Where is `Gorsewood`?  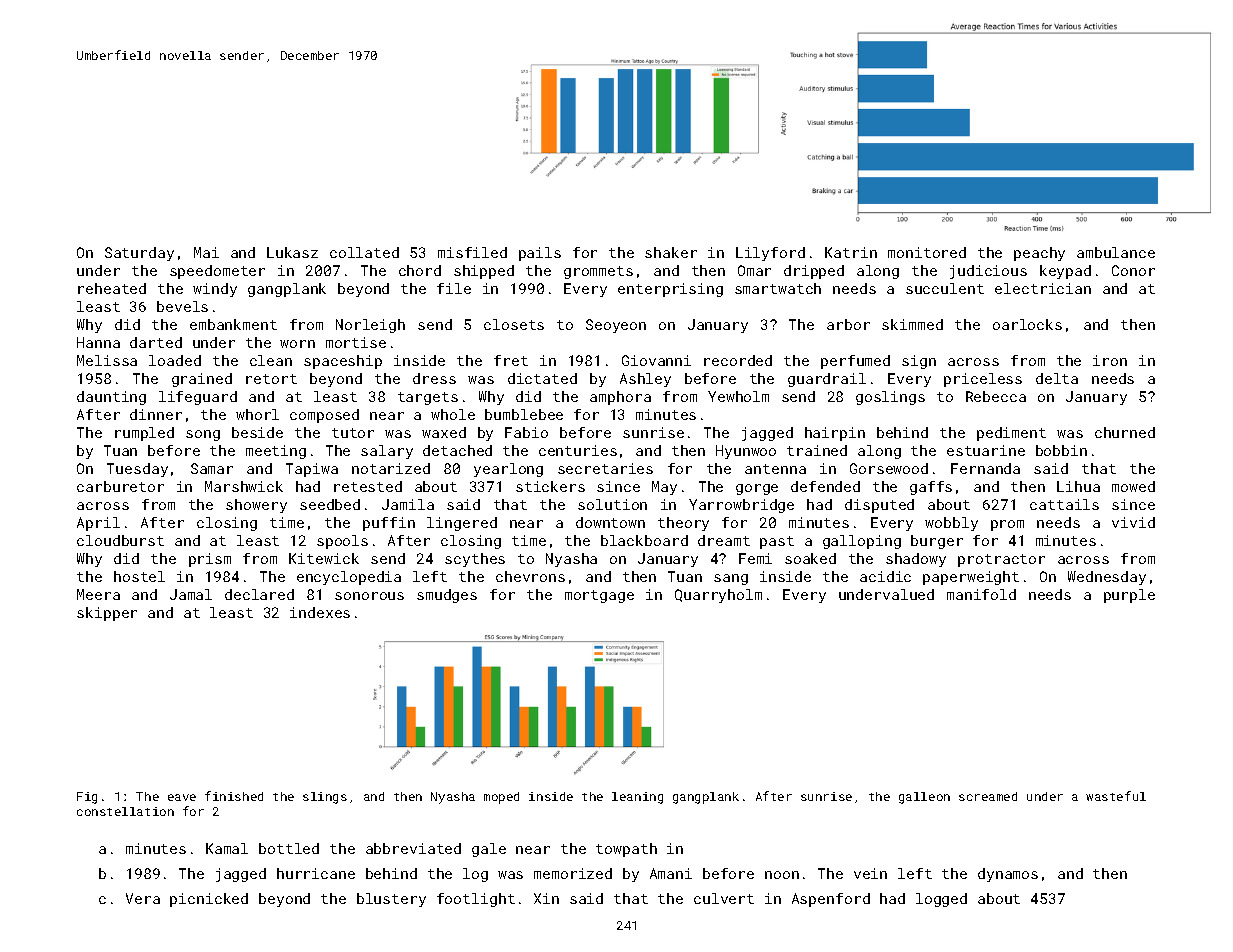
Gorsewood is located at coordinates (889, 468).
